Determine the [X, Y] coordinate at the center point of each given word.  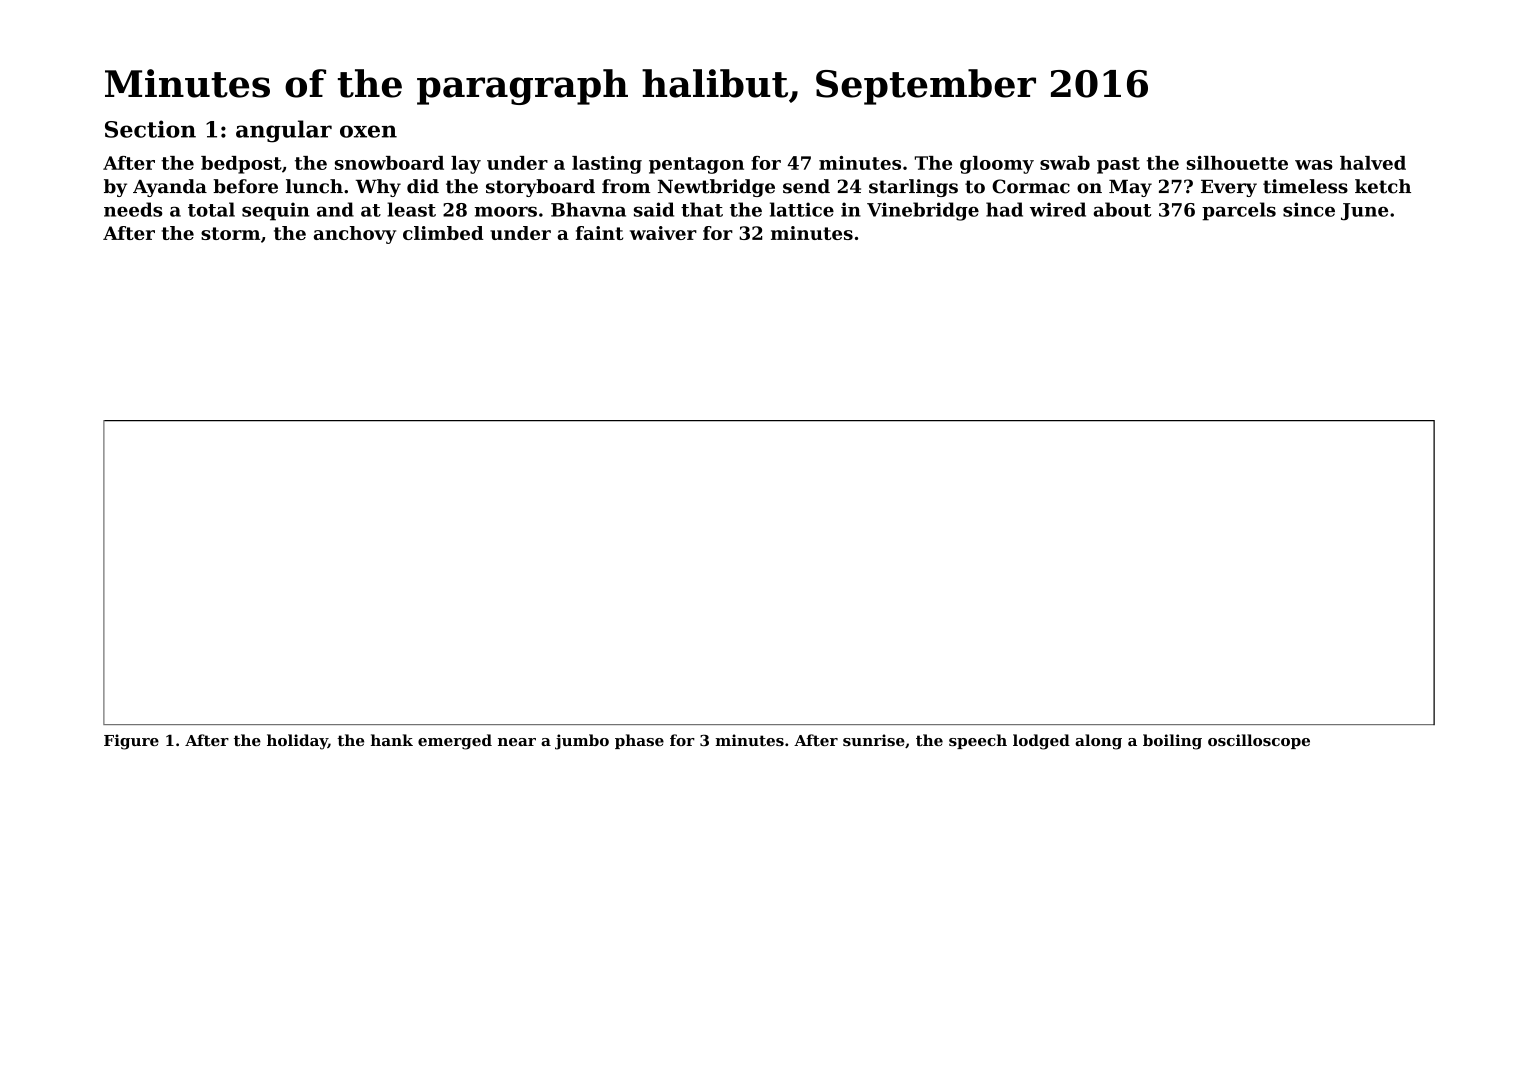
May [1130, 188]
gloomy [997, 165]
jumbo [582, 742]
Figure [131, 742]
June [1364, 212]
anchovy [355, 235]
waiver [663, 233]
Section [150, 129]
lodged [1041, 742]
